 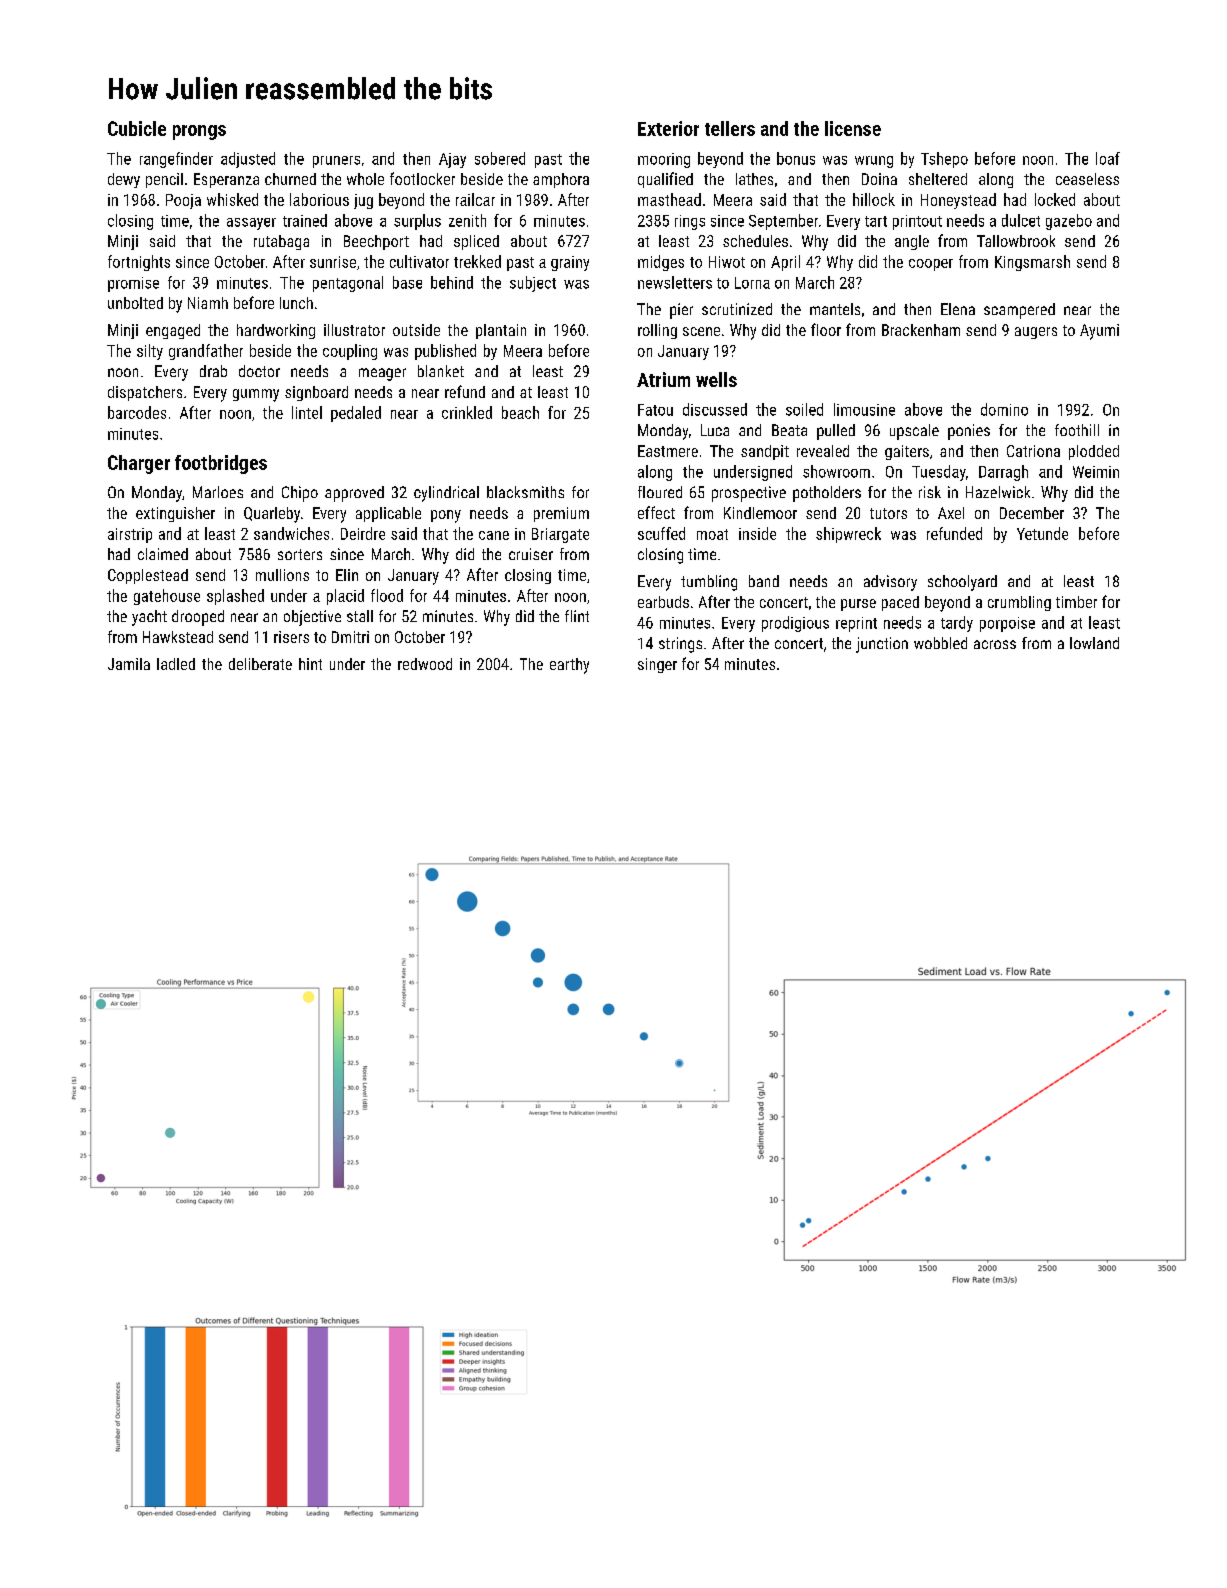 I want to click on splashed, so click(x=235, y=597).
